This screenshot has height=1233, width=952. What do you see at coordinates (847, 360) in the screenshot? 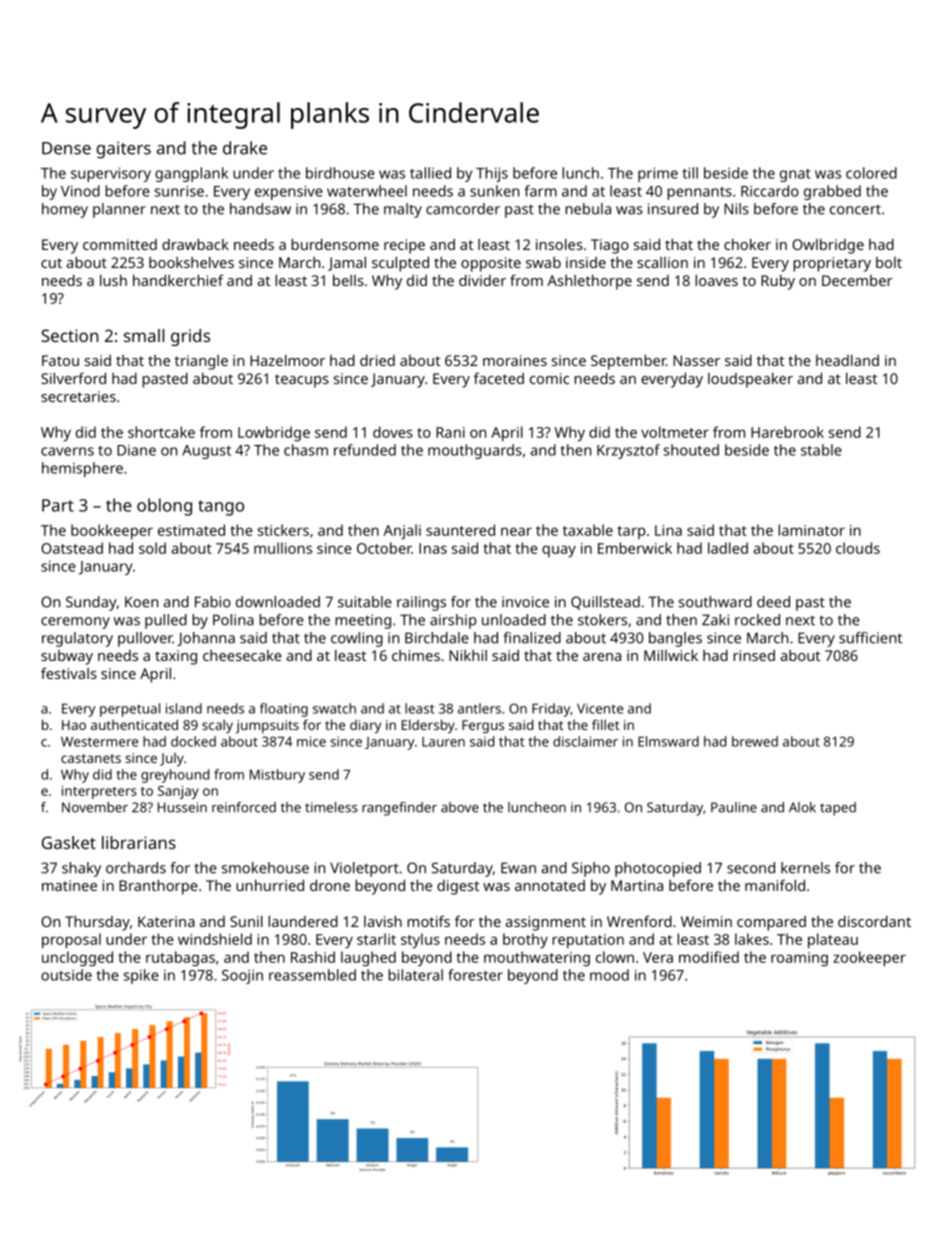
I see `headland` at bounding box center [847, 360].
